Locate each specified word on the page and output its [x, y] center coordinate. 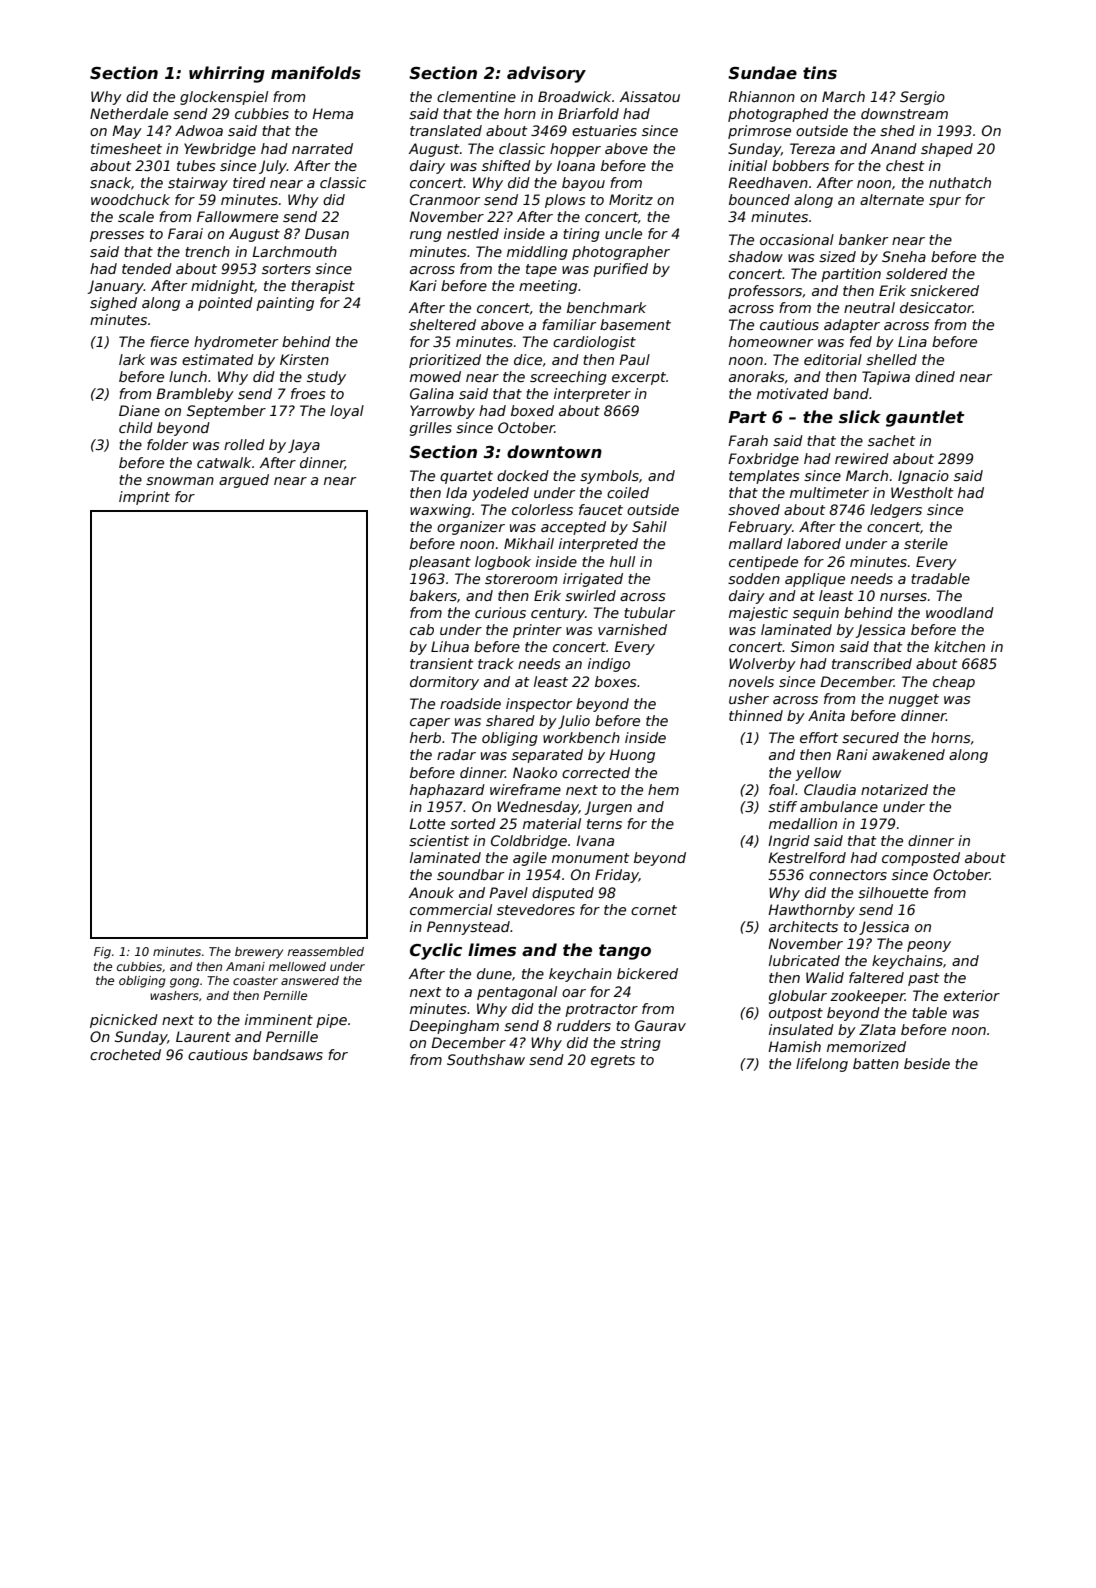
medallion [803, 823]
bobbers [800, 165]
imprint [144, 498]
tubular [649, 612]
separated [547, 756]
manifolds [316, 73]
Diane [139, 410]
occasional [797, 239]
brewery [259, 953]
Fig [102, 953]
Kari [423, 285]
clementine [476, 96]
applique [815, 580]
